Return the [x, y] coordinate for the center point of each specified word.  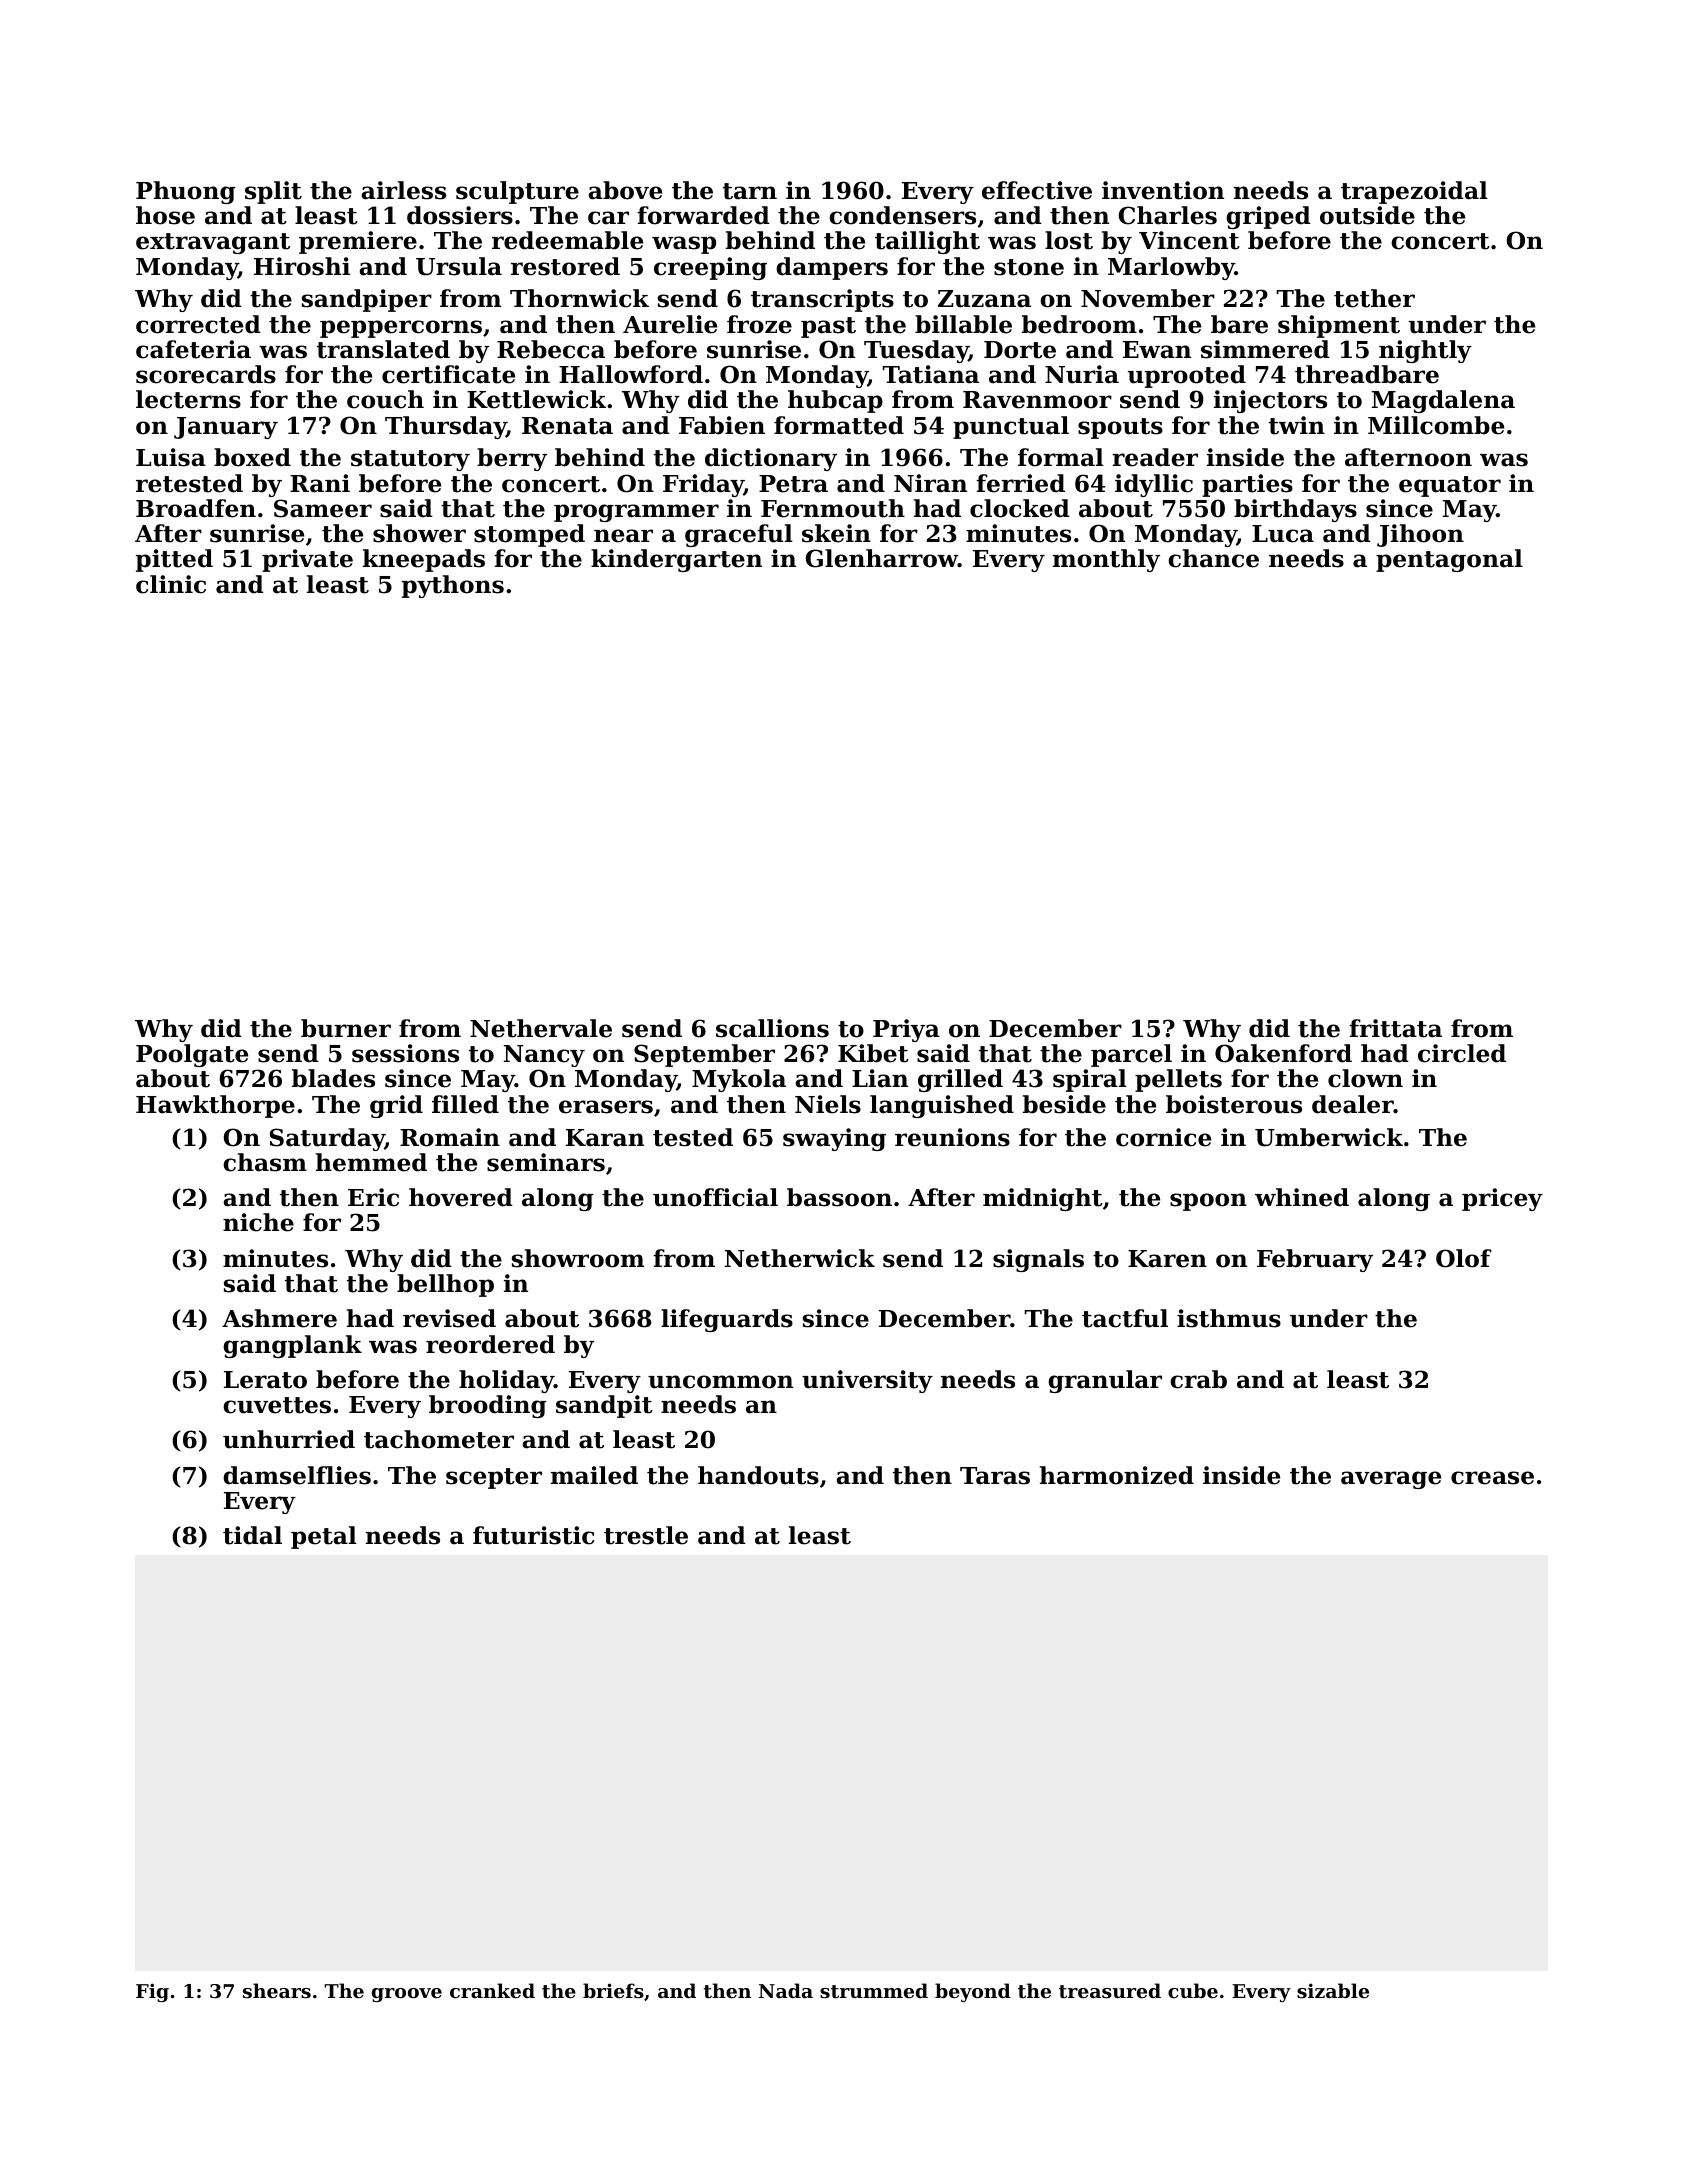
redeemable [567, 240]
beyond [973, 1992]
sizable [1333, 1990]
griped [1268, 217]
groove [407, 1995]
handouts [758, 1475]
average [1391, 1480]
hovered [461, 1197]
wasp [684, 245]
